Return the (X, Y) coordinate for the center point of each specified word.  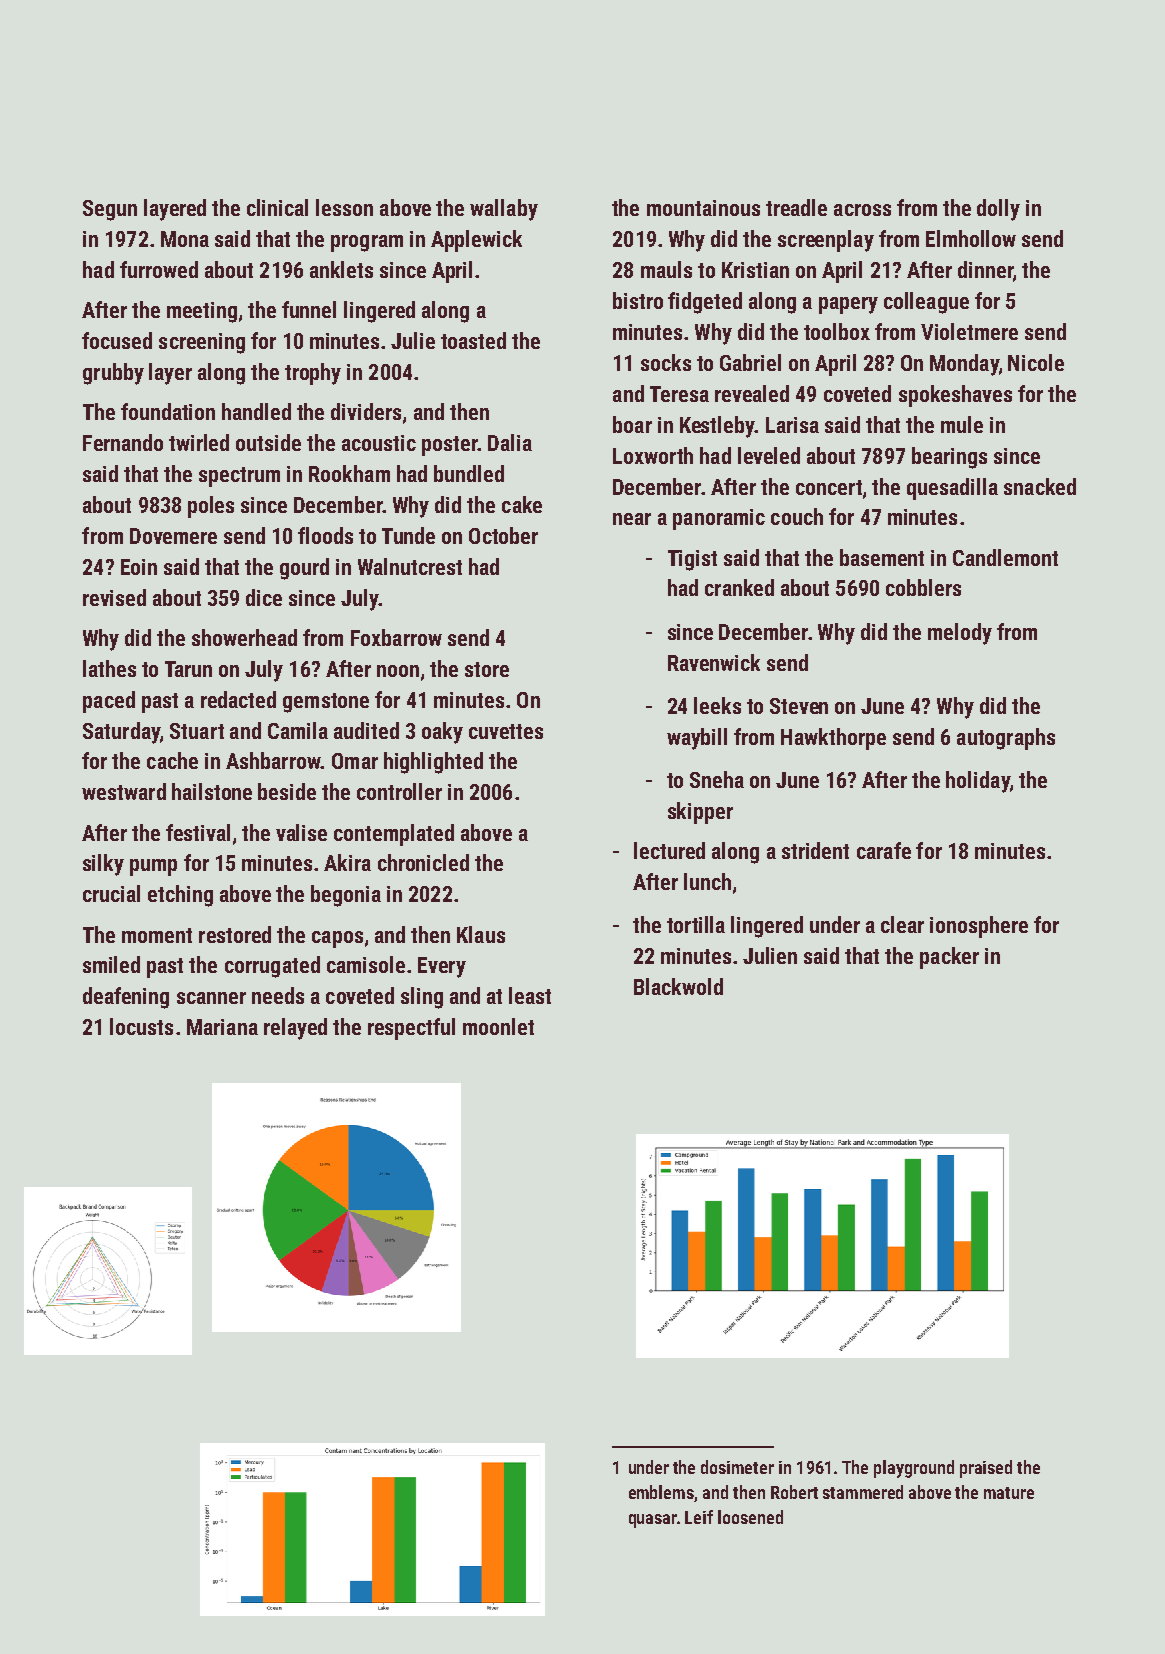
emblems (661, 1492)
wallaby (504, 210)
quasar (653, 1521)
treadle (796, 207)
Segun (110, 210)
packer (949, 958)
